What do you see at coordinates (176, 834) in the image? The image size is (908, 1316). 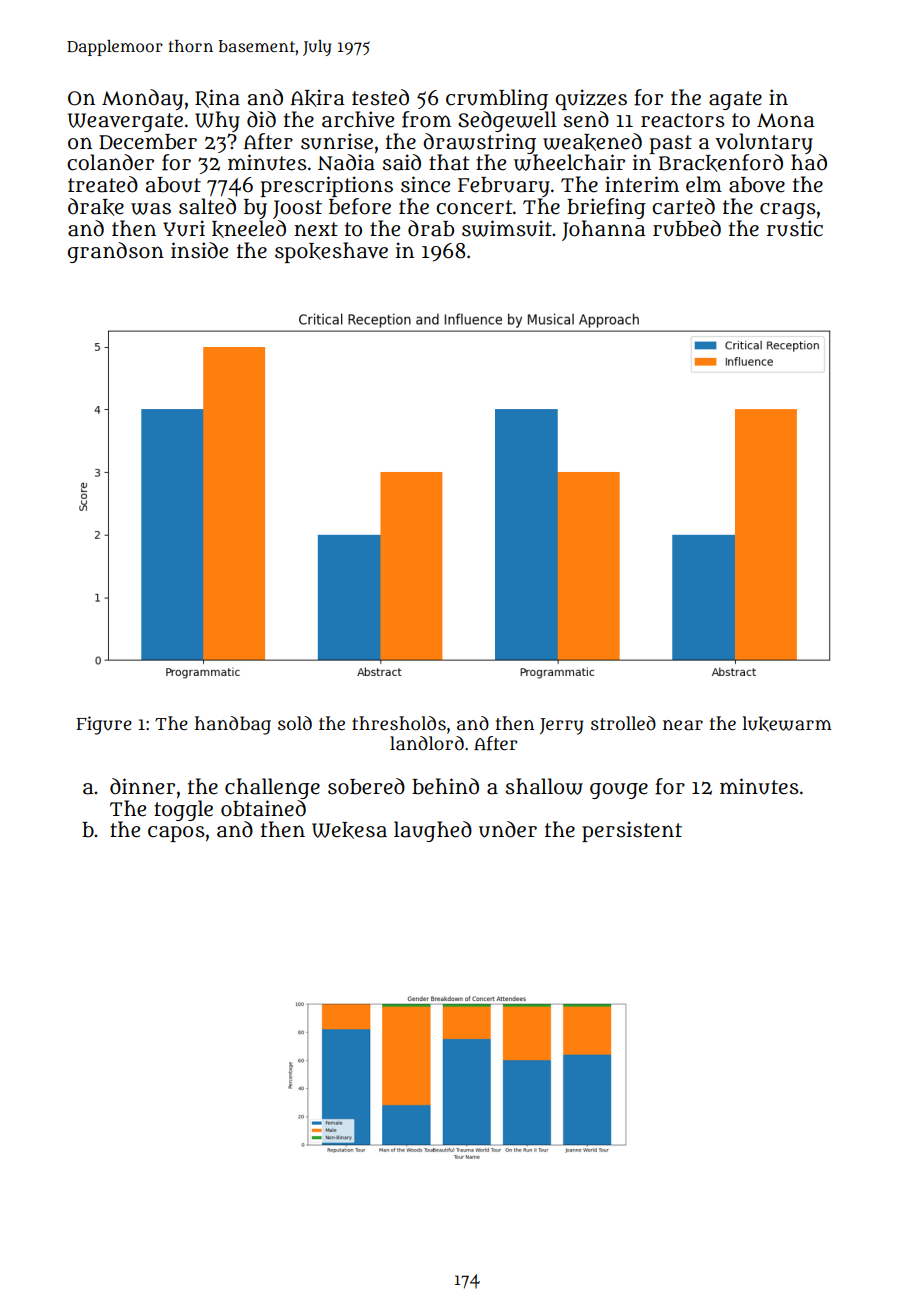 I see `capos` at bounding box center [176, 834].
